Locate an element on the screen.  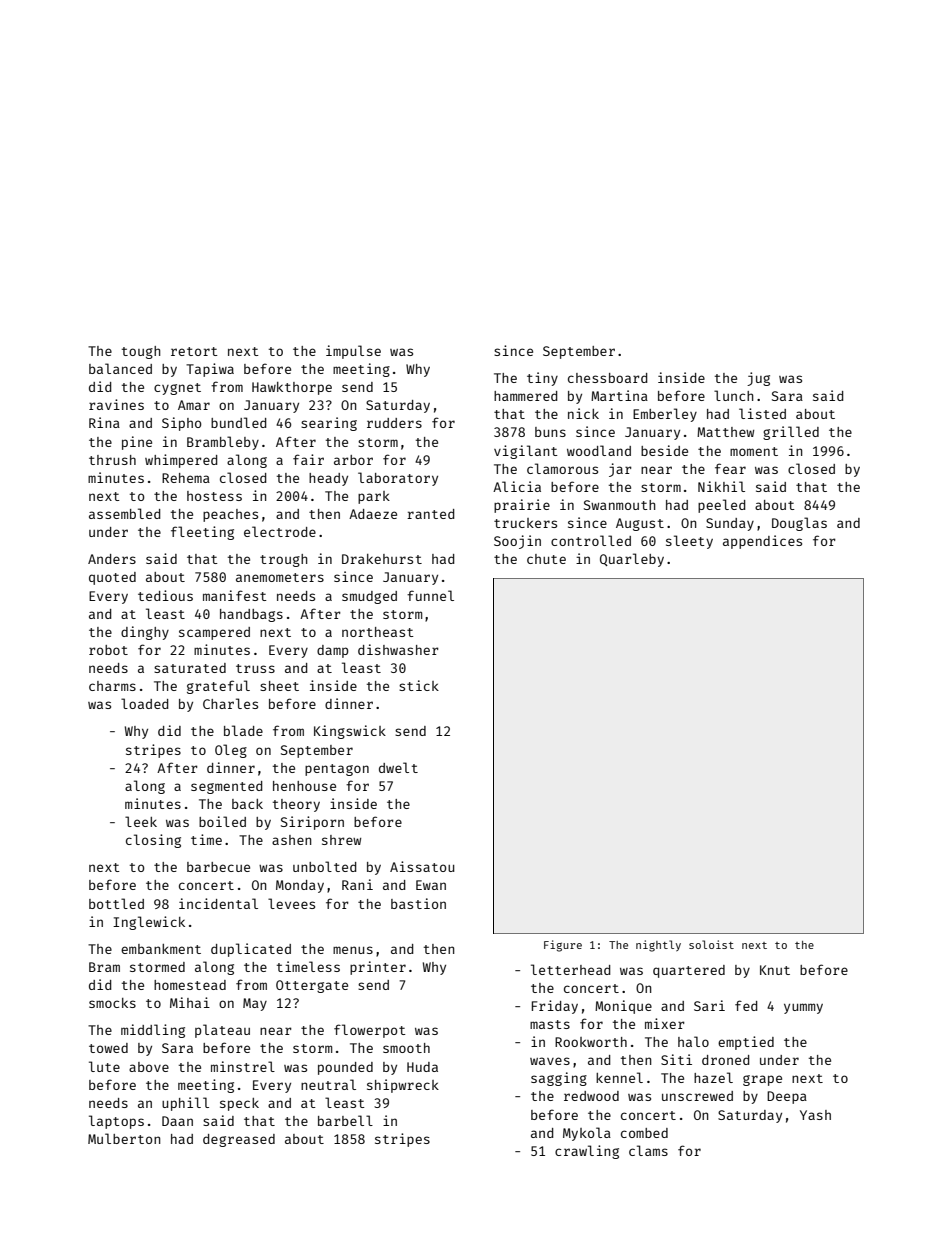
Emberley is located at coordinates (665, 415).
